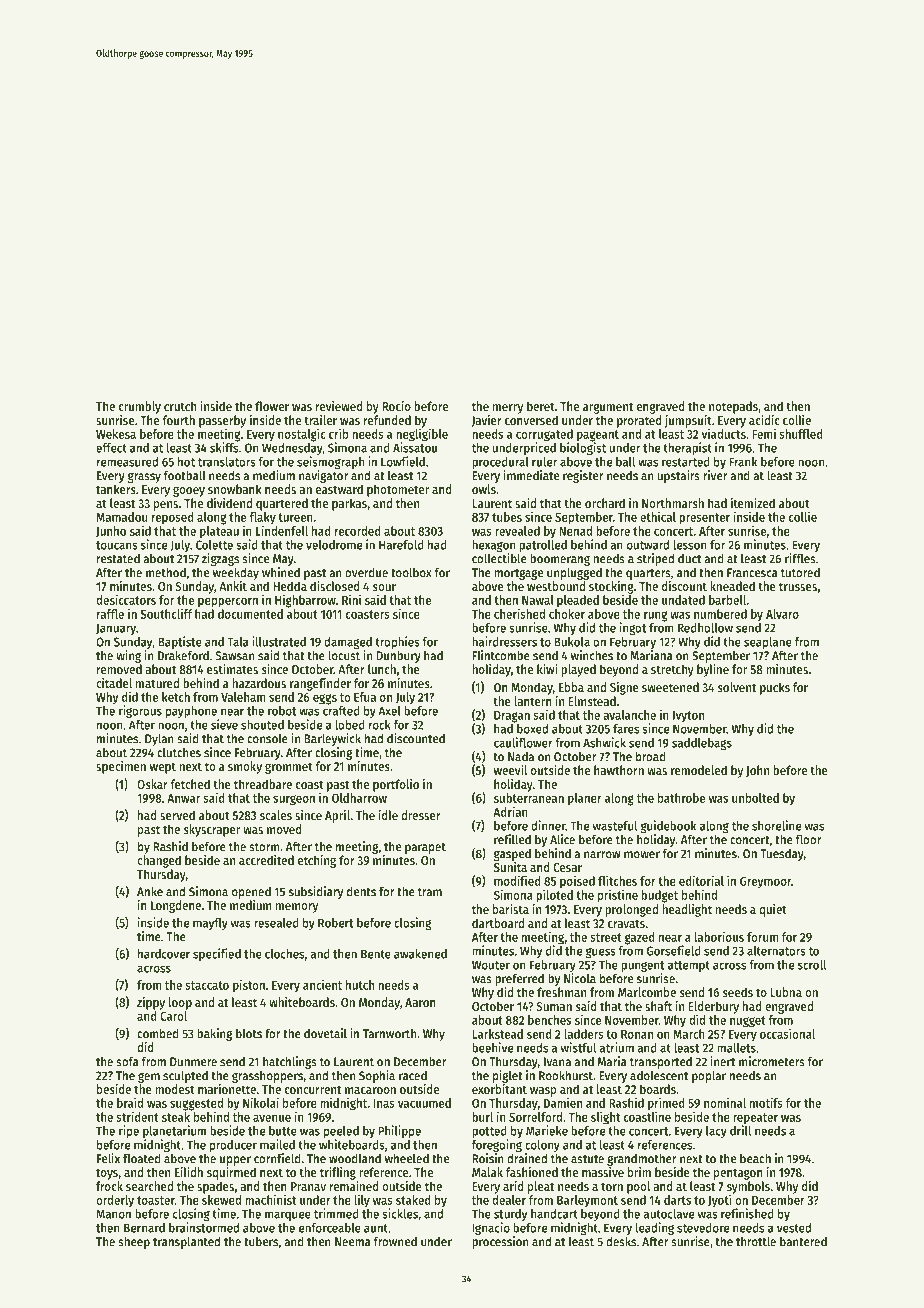  I want to click on ruler, so click(544, 462).
